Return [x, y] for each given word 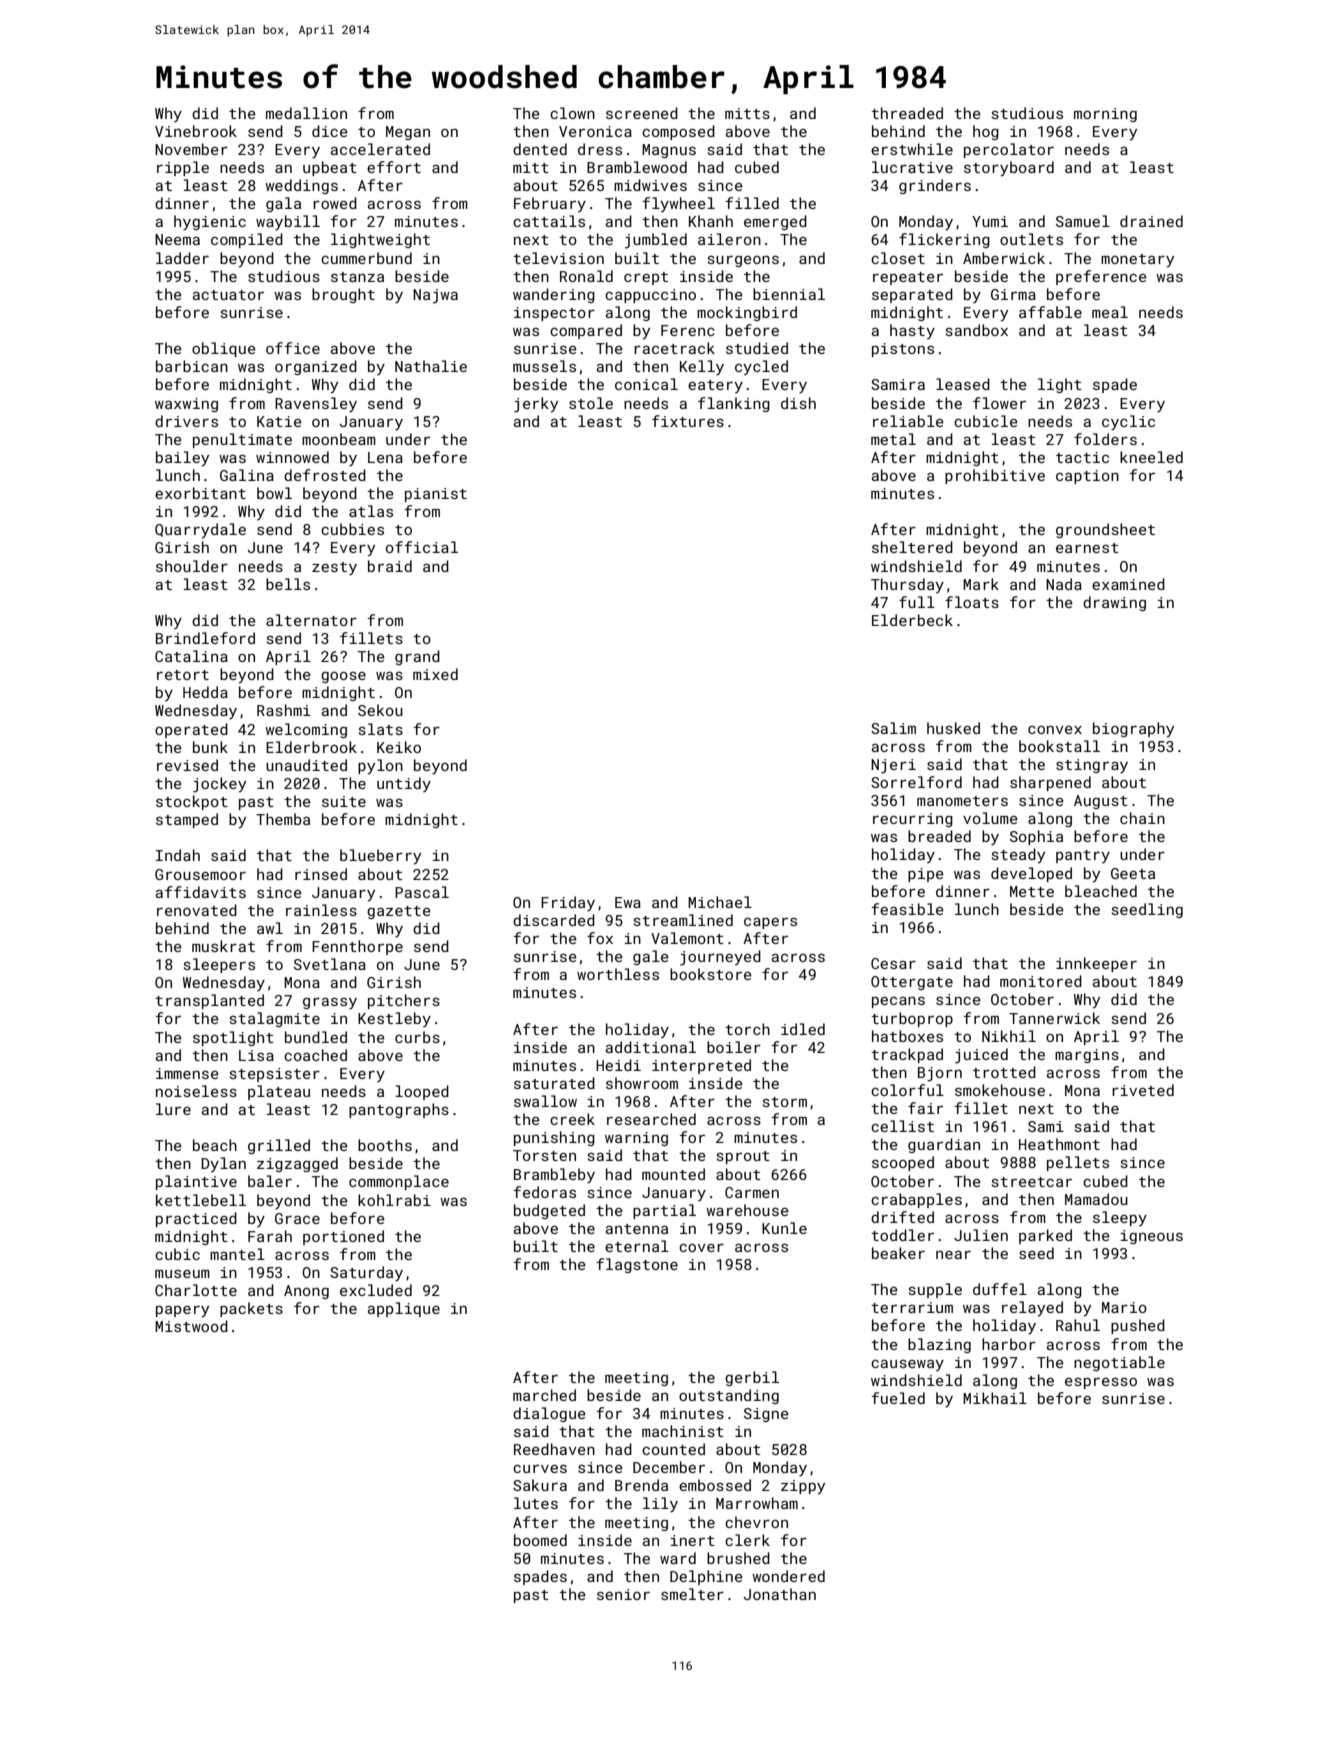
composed [678, 132]
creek [572, 1119]
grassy [330, 1003]
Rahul [1078, 1325]
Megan [408, 133]
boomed [540, 1540]
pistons [903, 350]
